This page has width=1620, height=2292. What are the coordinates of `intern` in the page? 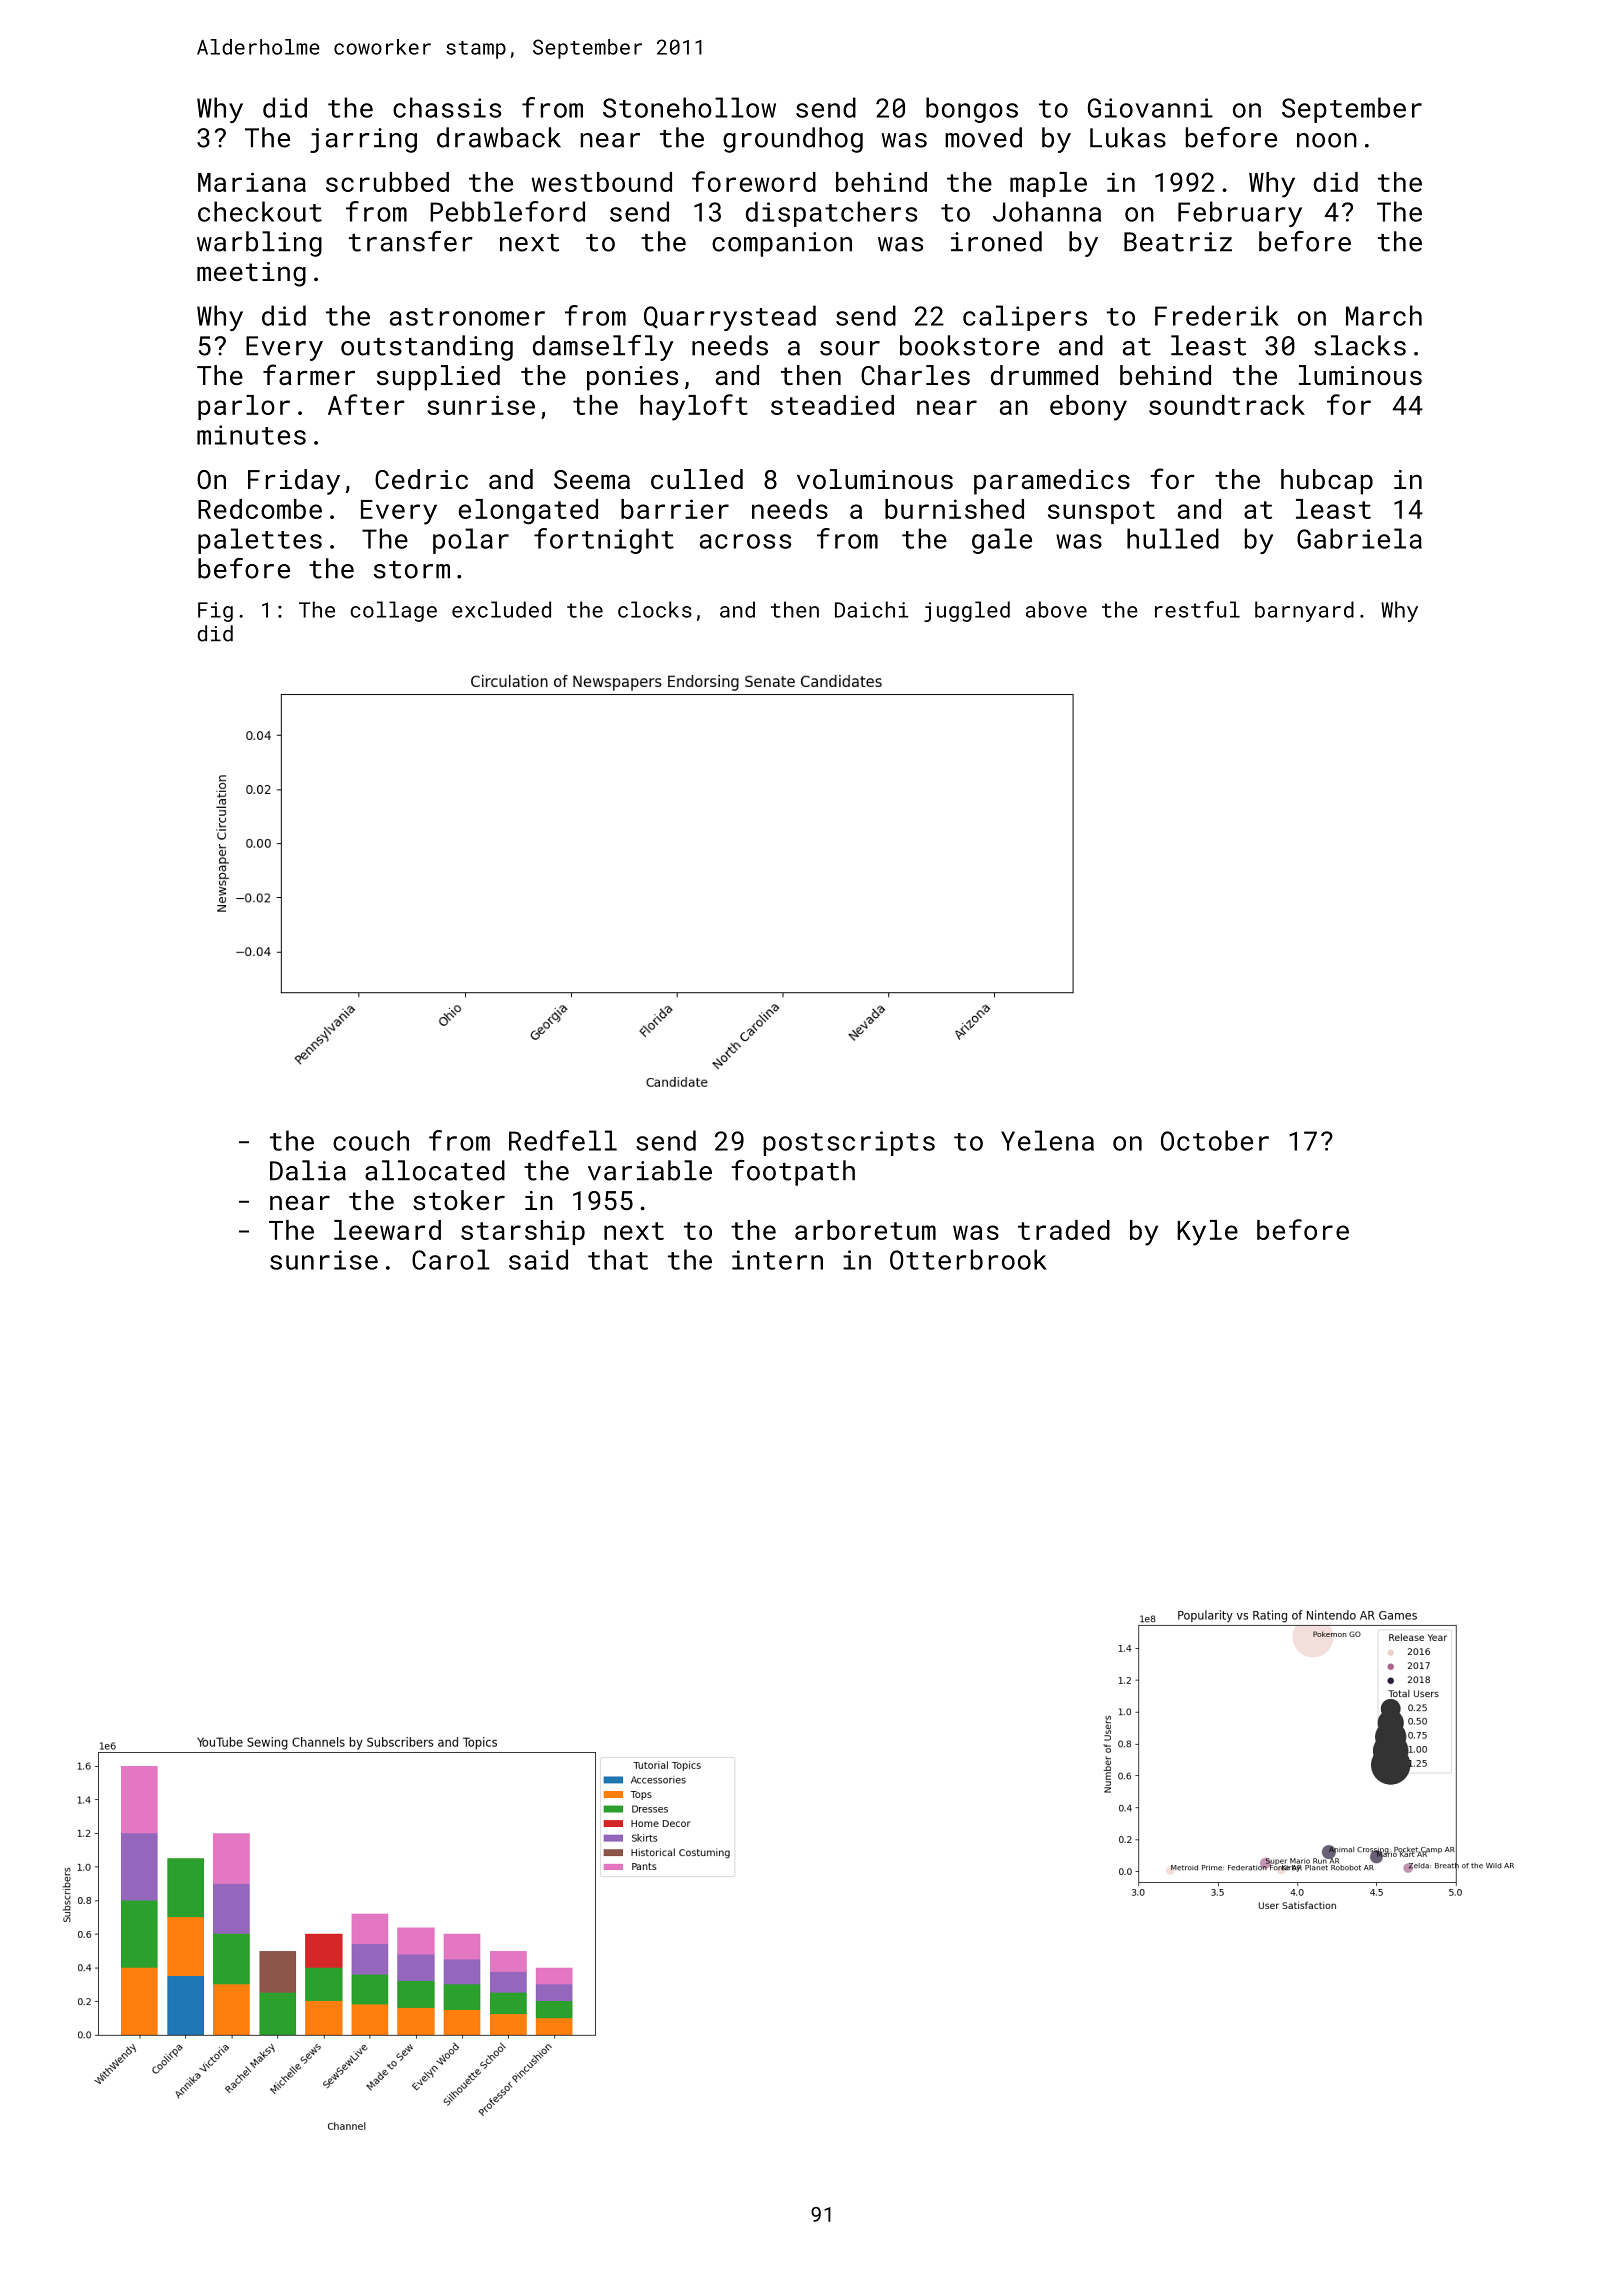 It's located at (777, 1260).
